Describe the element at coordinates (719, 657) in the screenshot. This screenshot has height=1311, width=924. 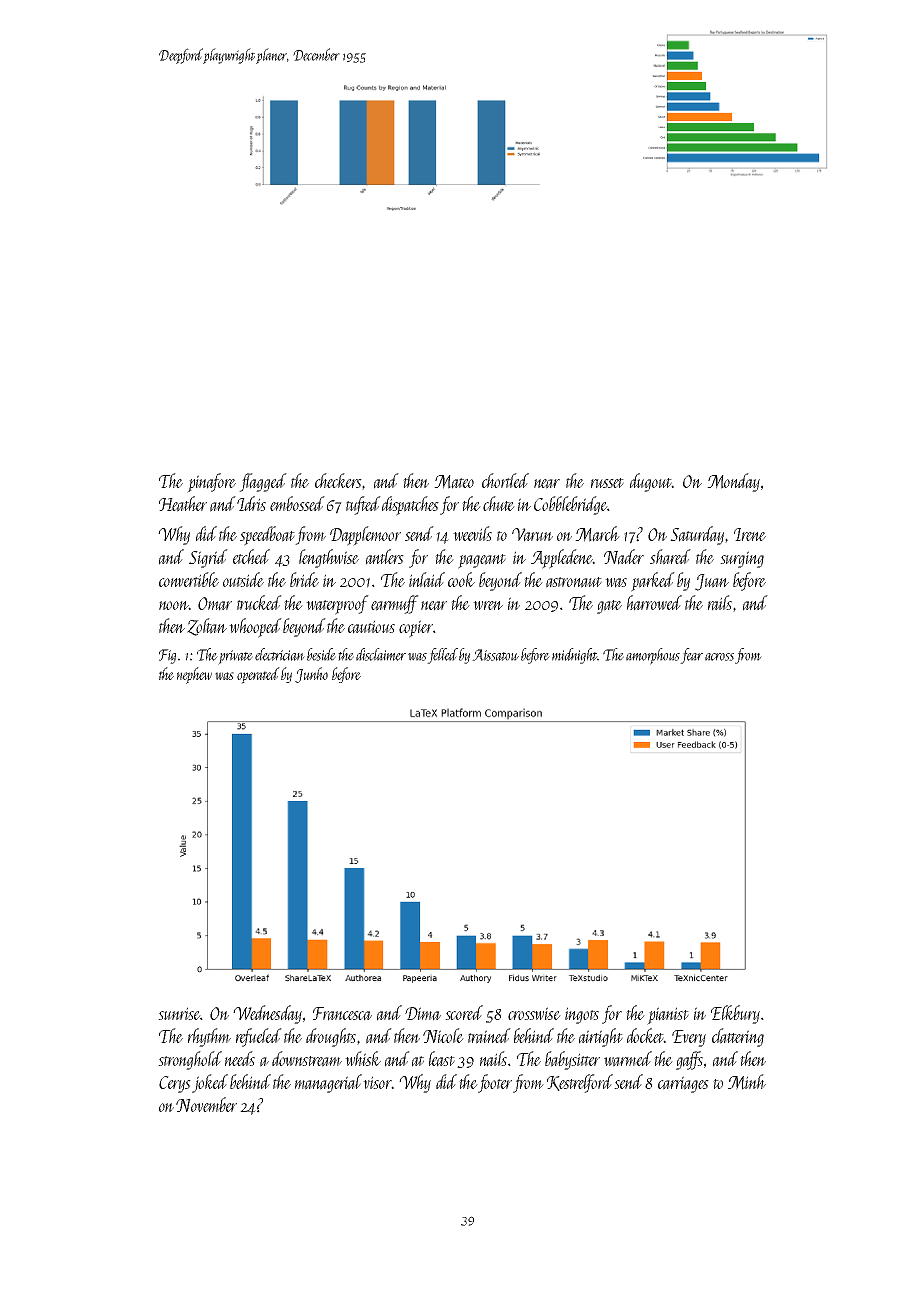
I see `across` at that location.
